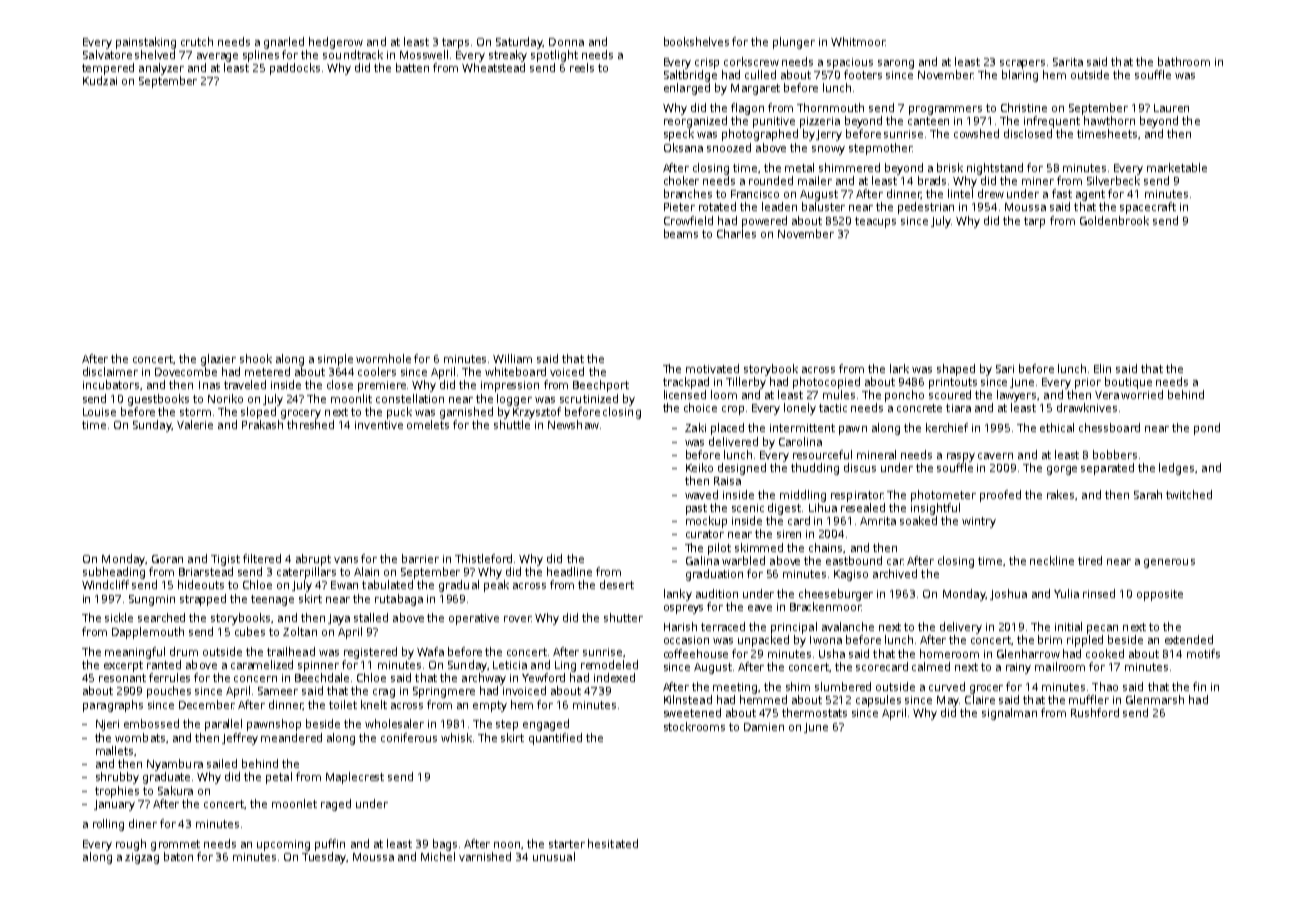 The image size is (1308, 924). Describe the element at coordinates (1171, 108) in the screenshot. I see `Lauren` at that location.
